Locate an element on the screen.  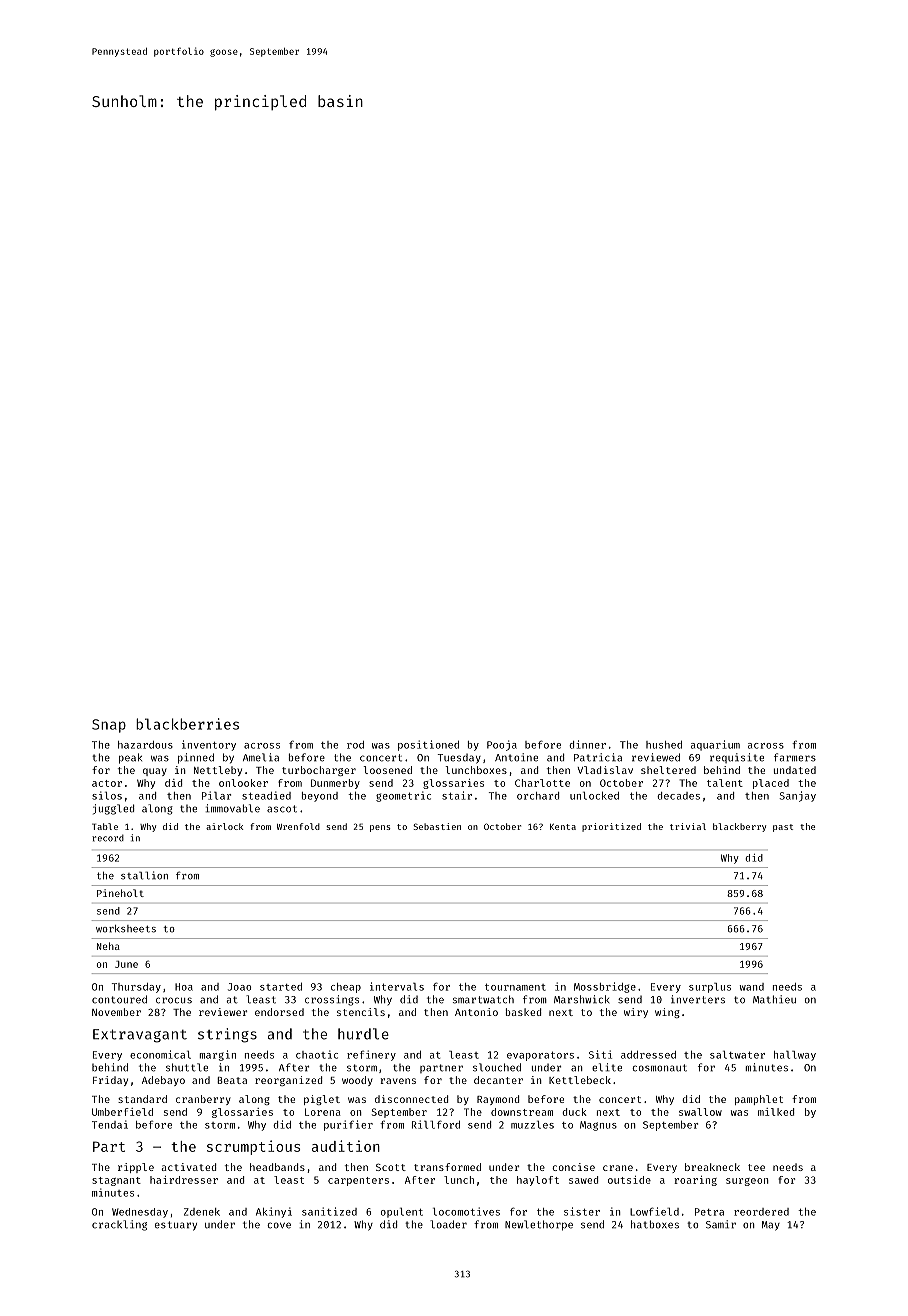
hayloft is located at coordinates (538, 1181).
